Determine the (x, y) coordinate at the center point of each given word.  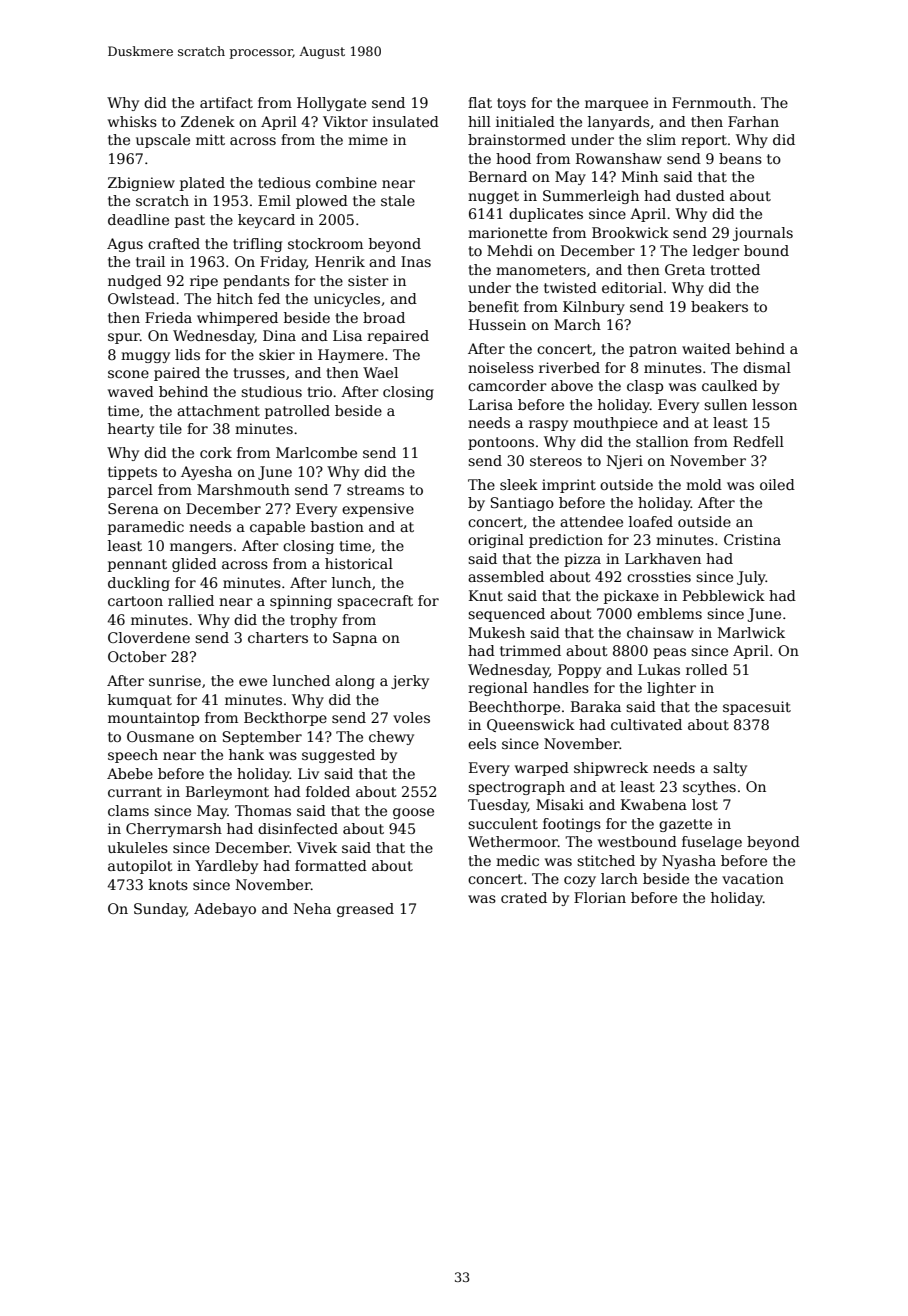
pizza (582, 560)
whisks (132, 121)
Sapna (355, 639)
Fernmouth (712, 102)
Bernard (498, 176)
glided (194, 565)
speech (133, 756)
